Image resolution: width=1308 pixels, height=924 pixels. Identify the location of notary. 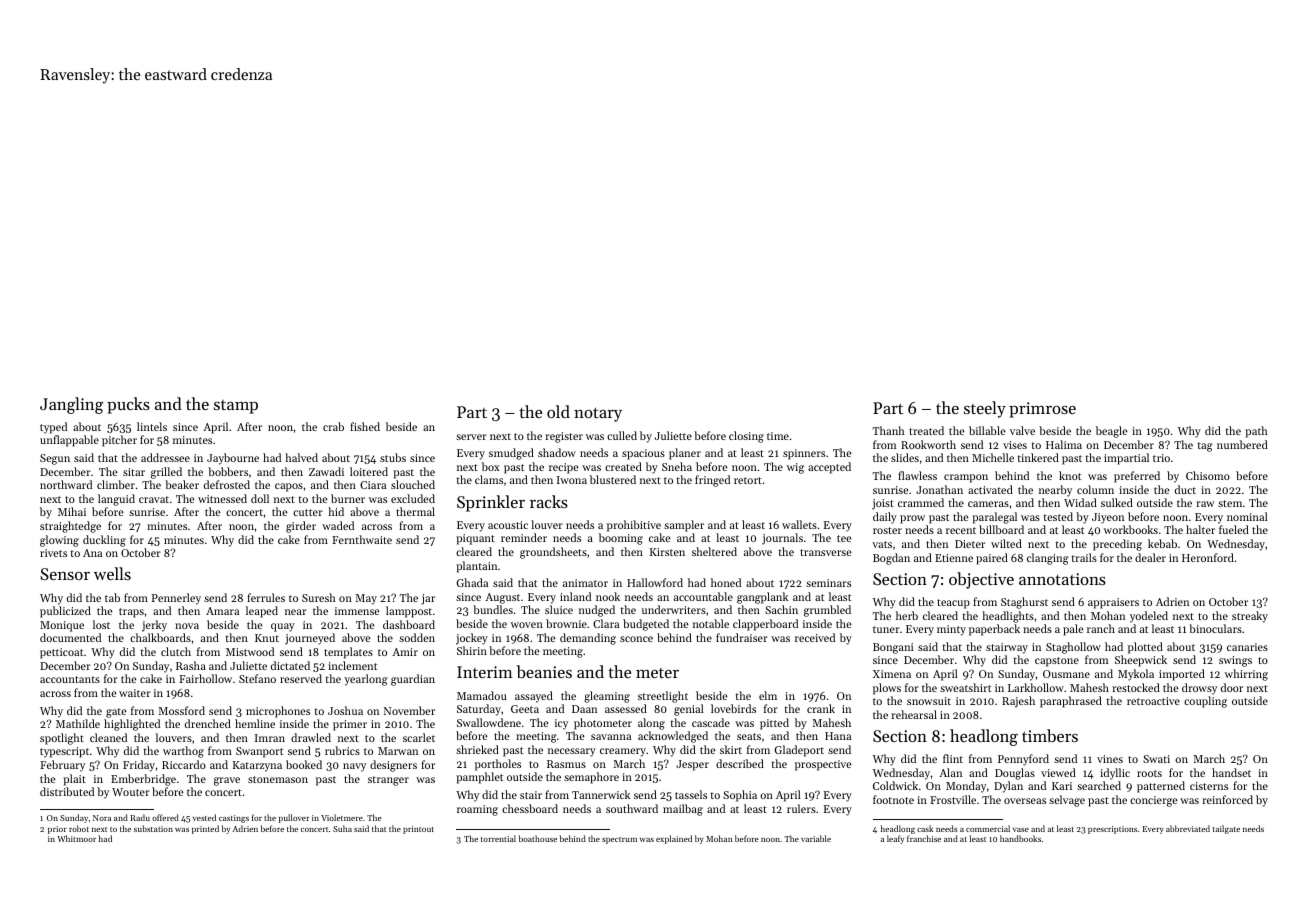
(598, 414).
